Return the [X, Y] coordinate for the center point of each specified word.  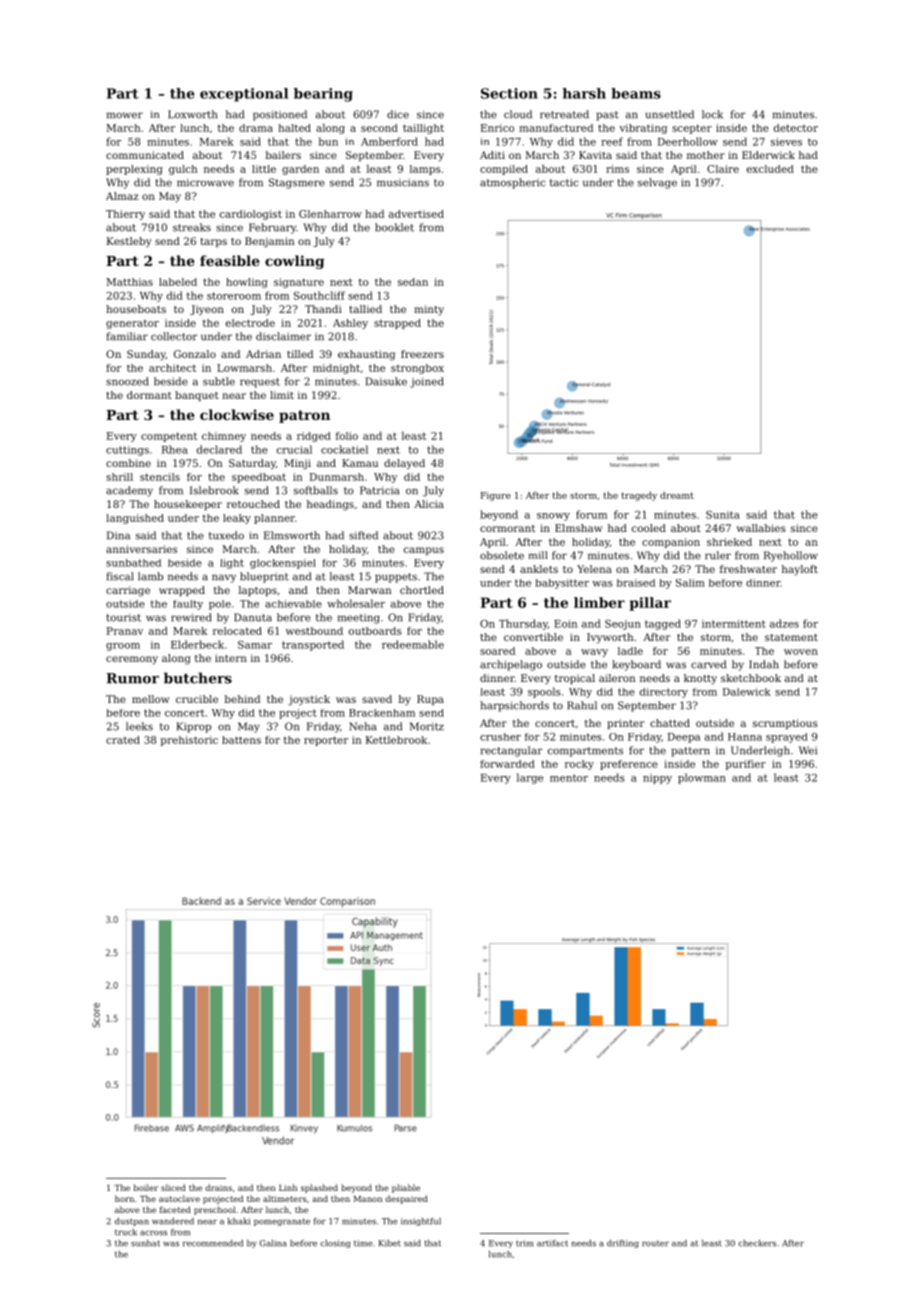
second [379, 128]
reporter [326, 741]
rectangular [512, 751]
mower [125, 115]
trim [525, 1243]
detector [796, 128]
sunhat [145, 1243]
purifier [746, 765]
